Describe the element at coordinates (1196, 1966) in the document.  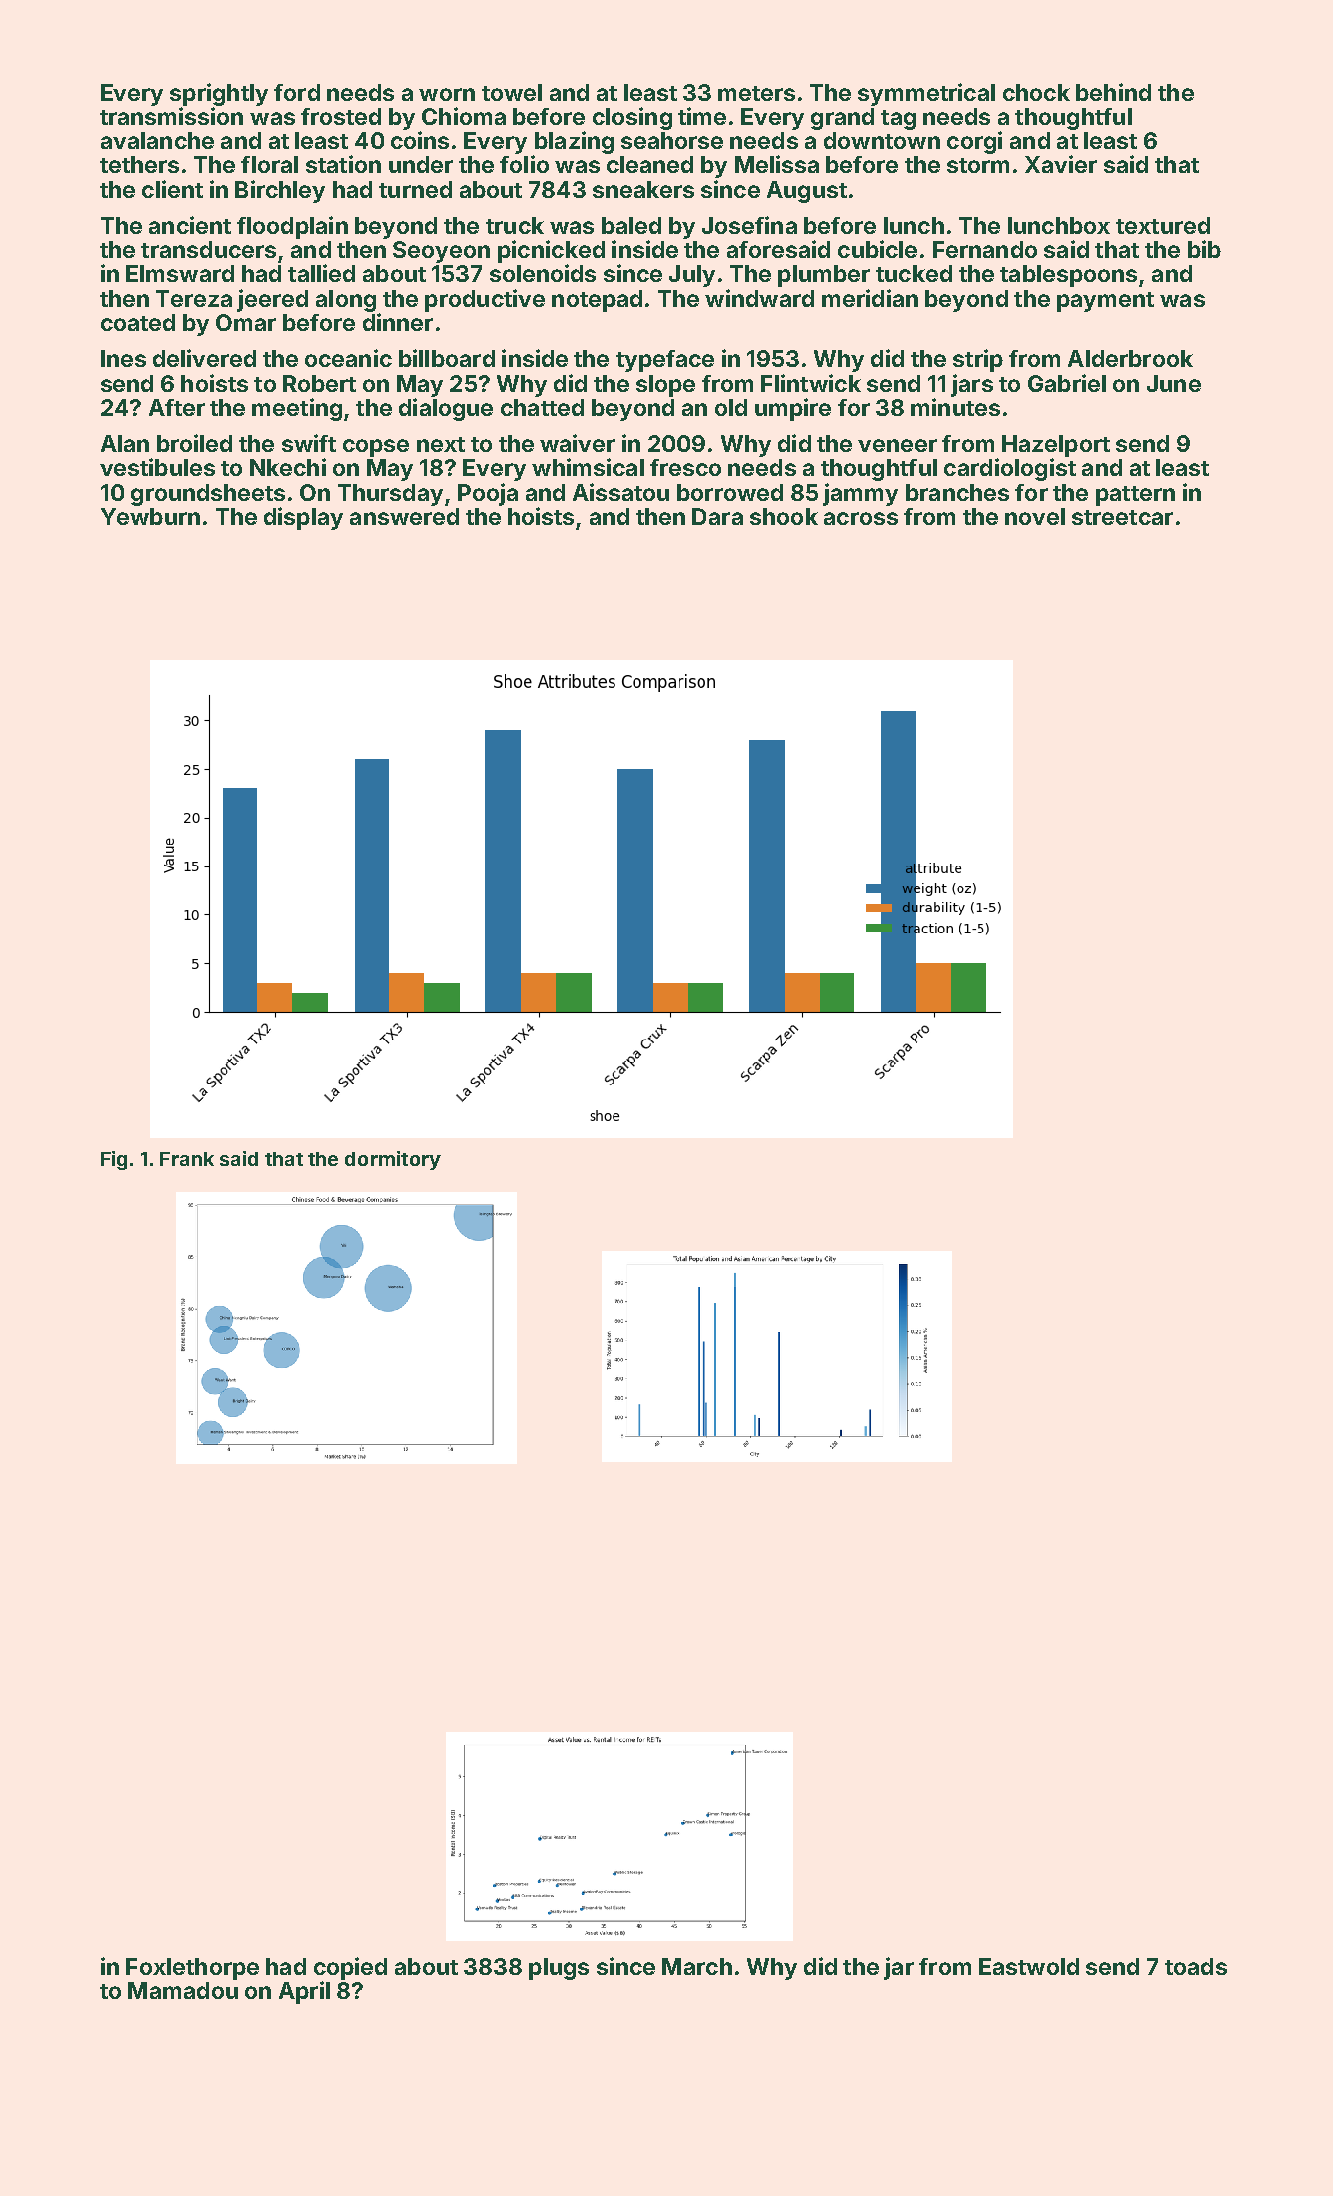
I see `toads` at that location.
